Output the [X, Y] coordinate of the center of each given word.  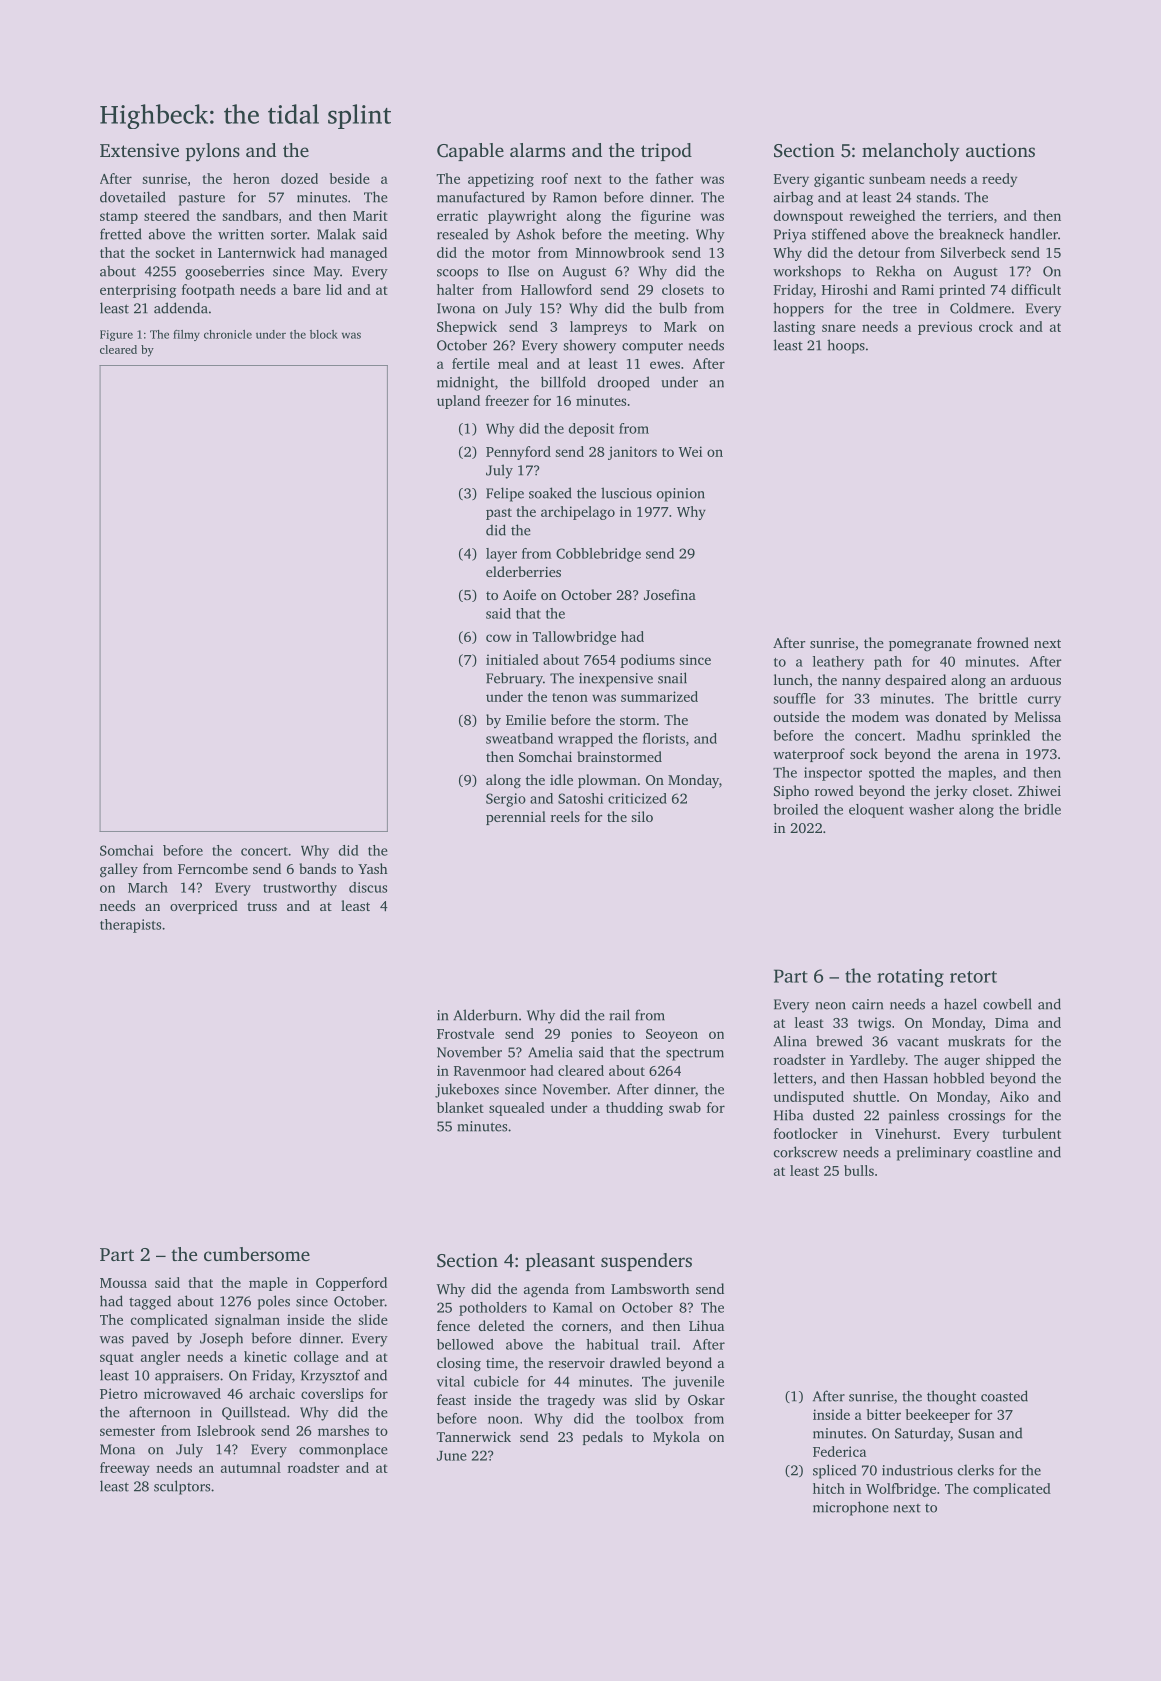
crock [996, 326]
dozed [299, 178]
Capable [470, 152]
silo [642, 816]
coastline [1005, 1152]
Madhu [939, 735]
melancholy [910, 152]
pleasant [560, 1262]
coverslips [332, 1395]
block [324, 334]
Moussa [123, 1283]
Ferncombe [213, 868]
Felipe [505, 494]
